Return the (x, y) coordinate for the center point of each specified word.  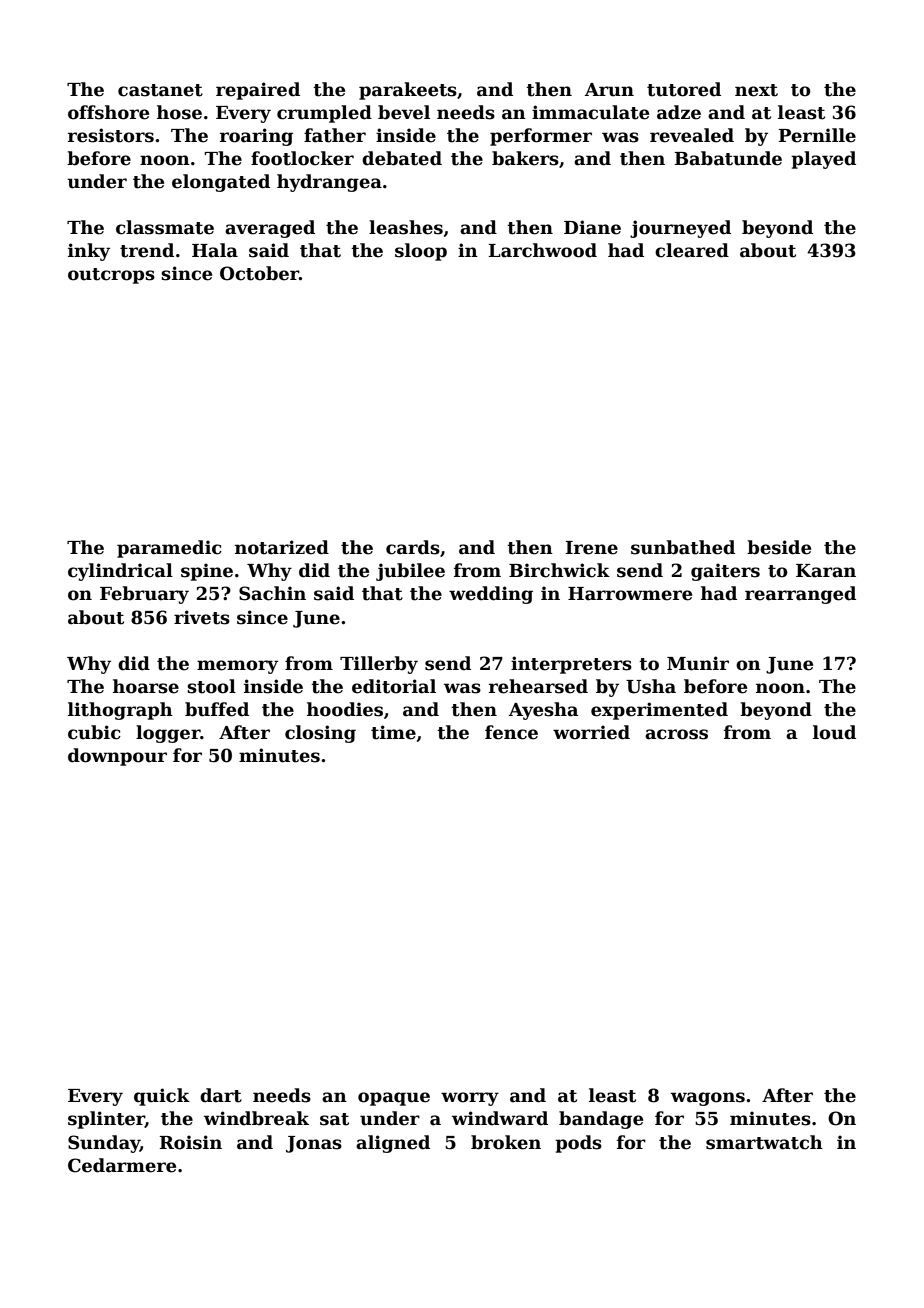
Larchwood (542, 250)
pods (578, 1144)
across (676, 734)
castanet (160, 90)
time (393, 732)
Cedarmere (122, 1165)
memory (237, 667)
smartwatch (764, 1142)
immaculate (590, 112)
